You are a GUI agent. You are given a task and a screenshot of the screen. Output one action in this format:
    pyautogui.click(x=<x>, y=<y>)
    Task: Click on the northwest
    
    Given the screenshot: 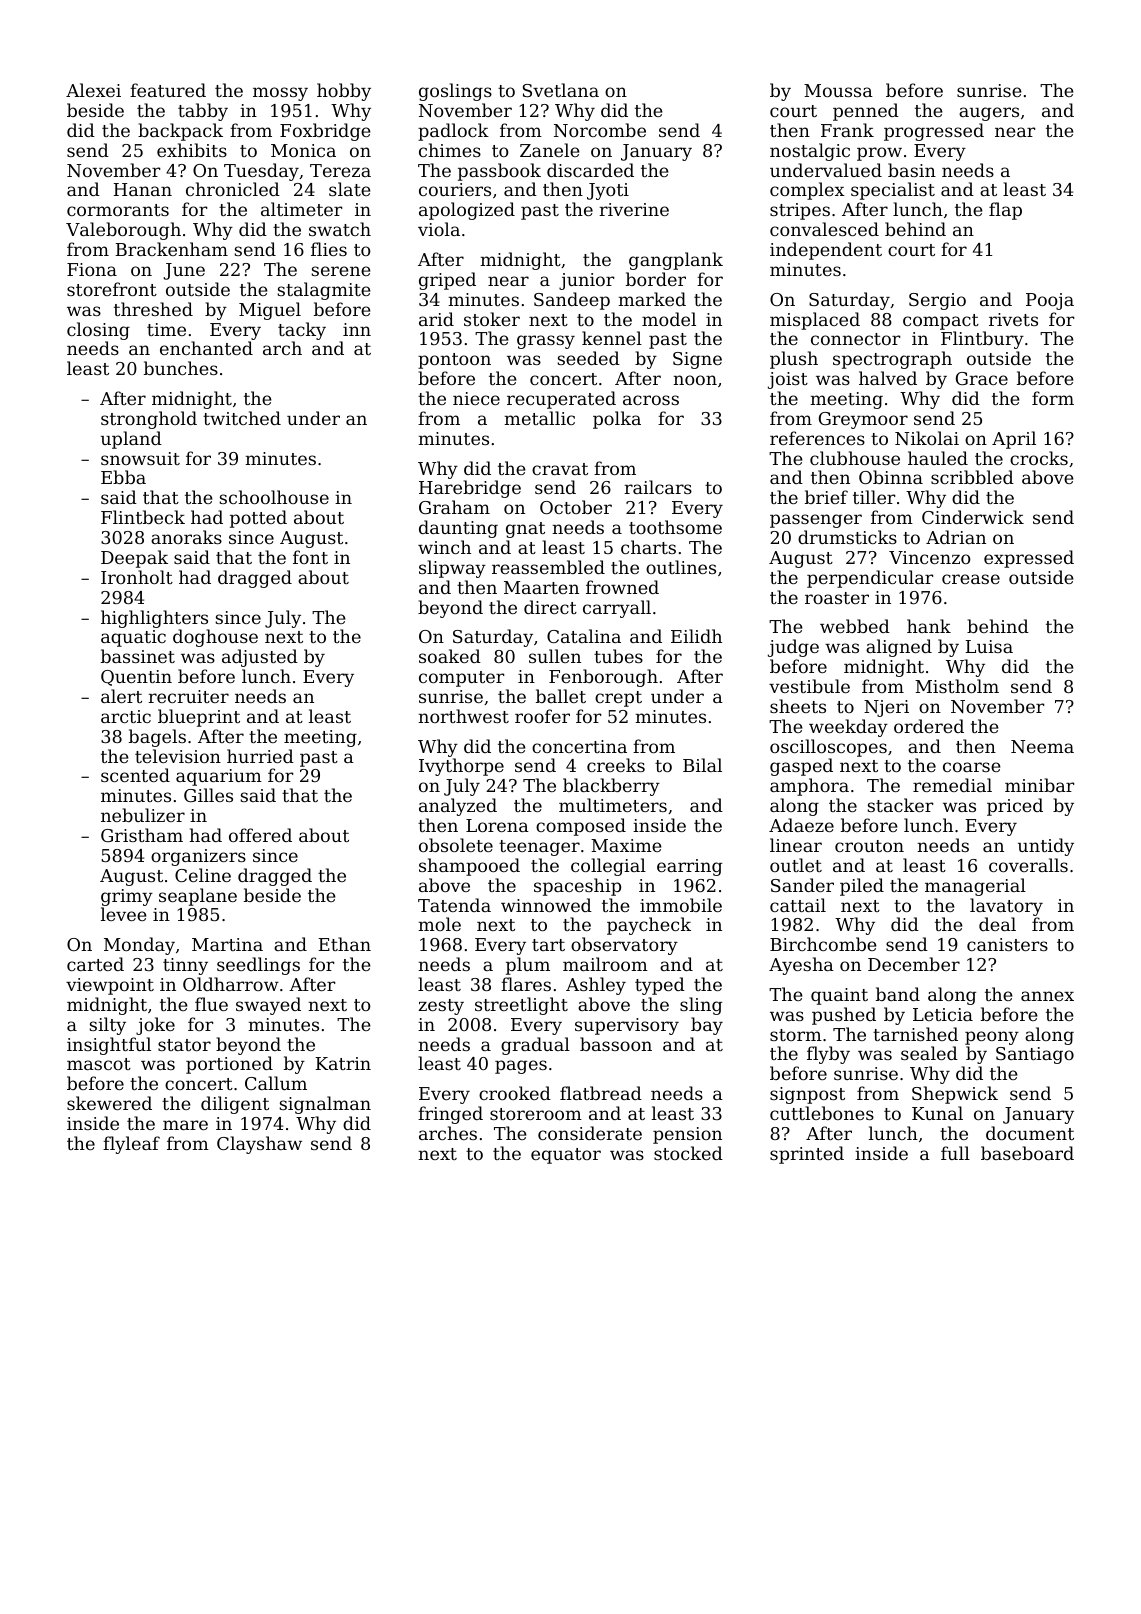 What is the action you would take?
    pyautogui.click(x=463, y=716)
